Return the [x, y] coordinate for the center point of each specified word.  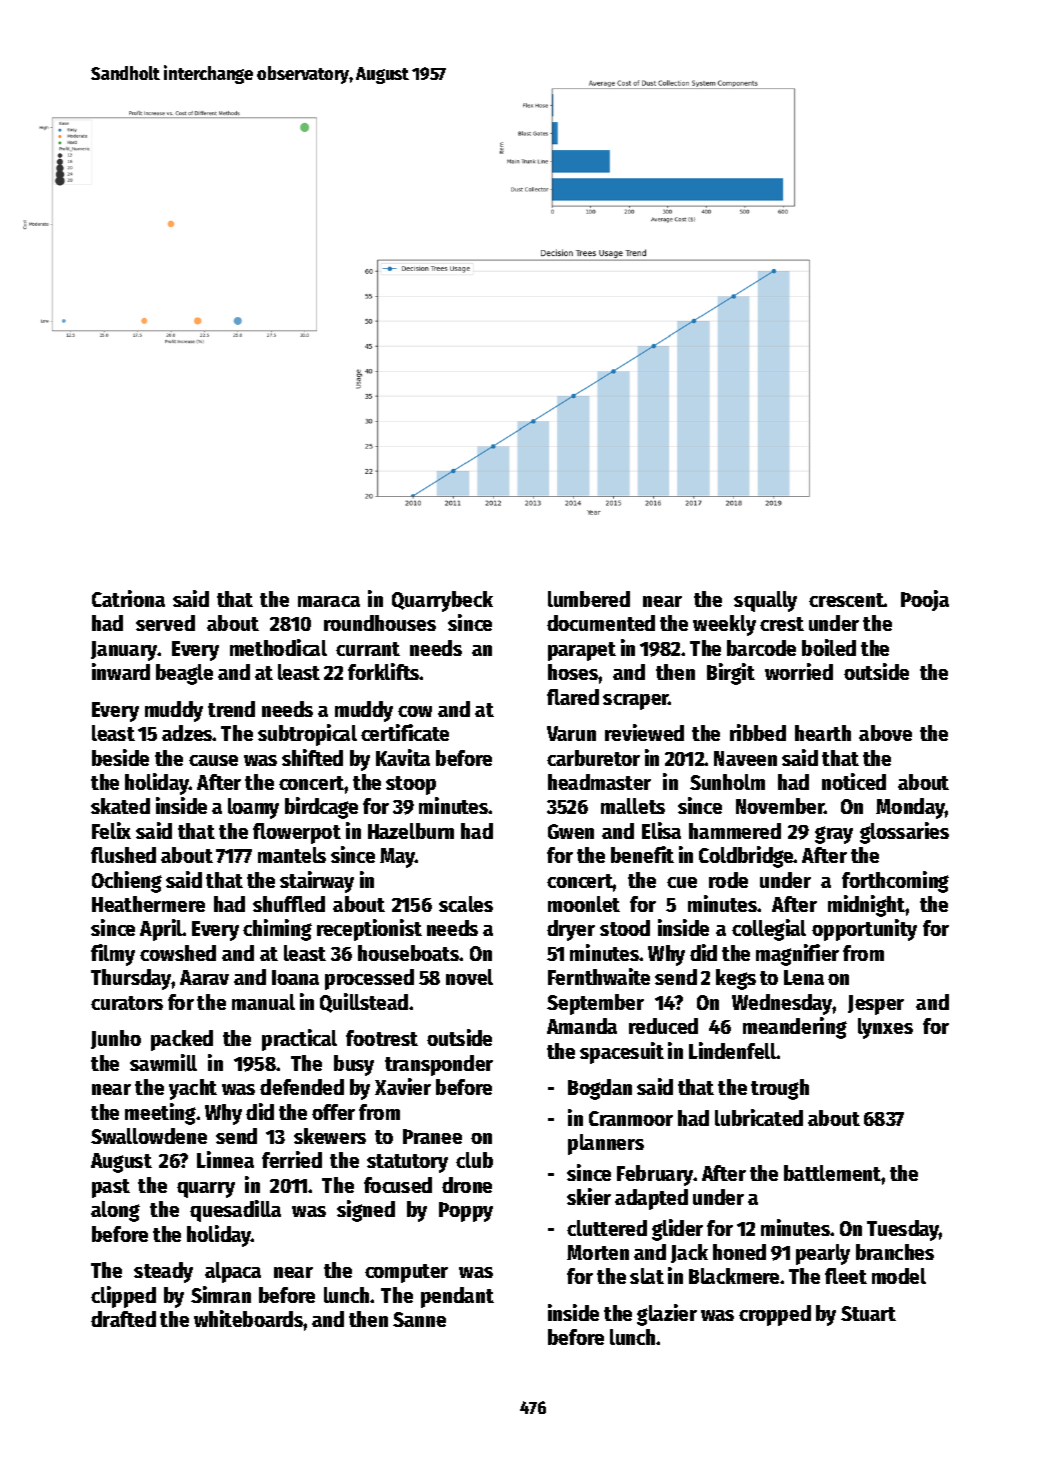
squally [765, 601]
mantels [292, 855]
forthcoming [895, 882]
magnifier [797, 955]
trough [780, 1089]
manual [263, 1002]
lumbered [589, 599]
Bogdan [600, 1089]
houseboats [409, 953]
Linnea [225, 1159]
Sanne [419, 1319]
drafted [123, 1319]
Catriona [128, 598]
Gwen [571, 831]
